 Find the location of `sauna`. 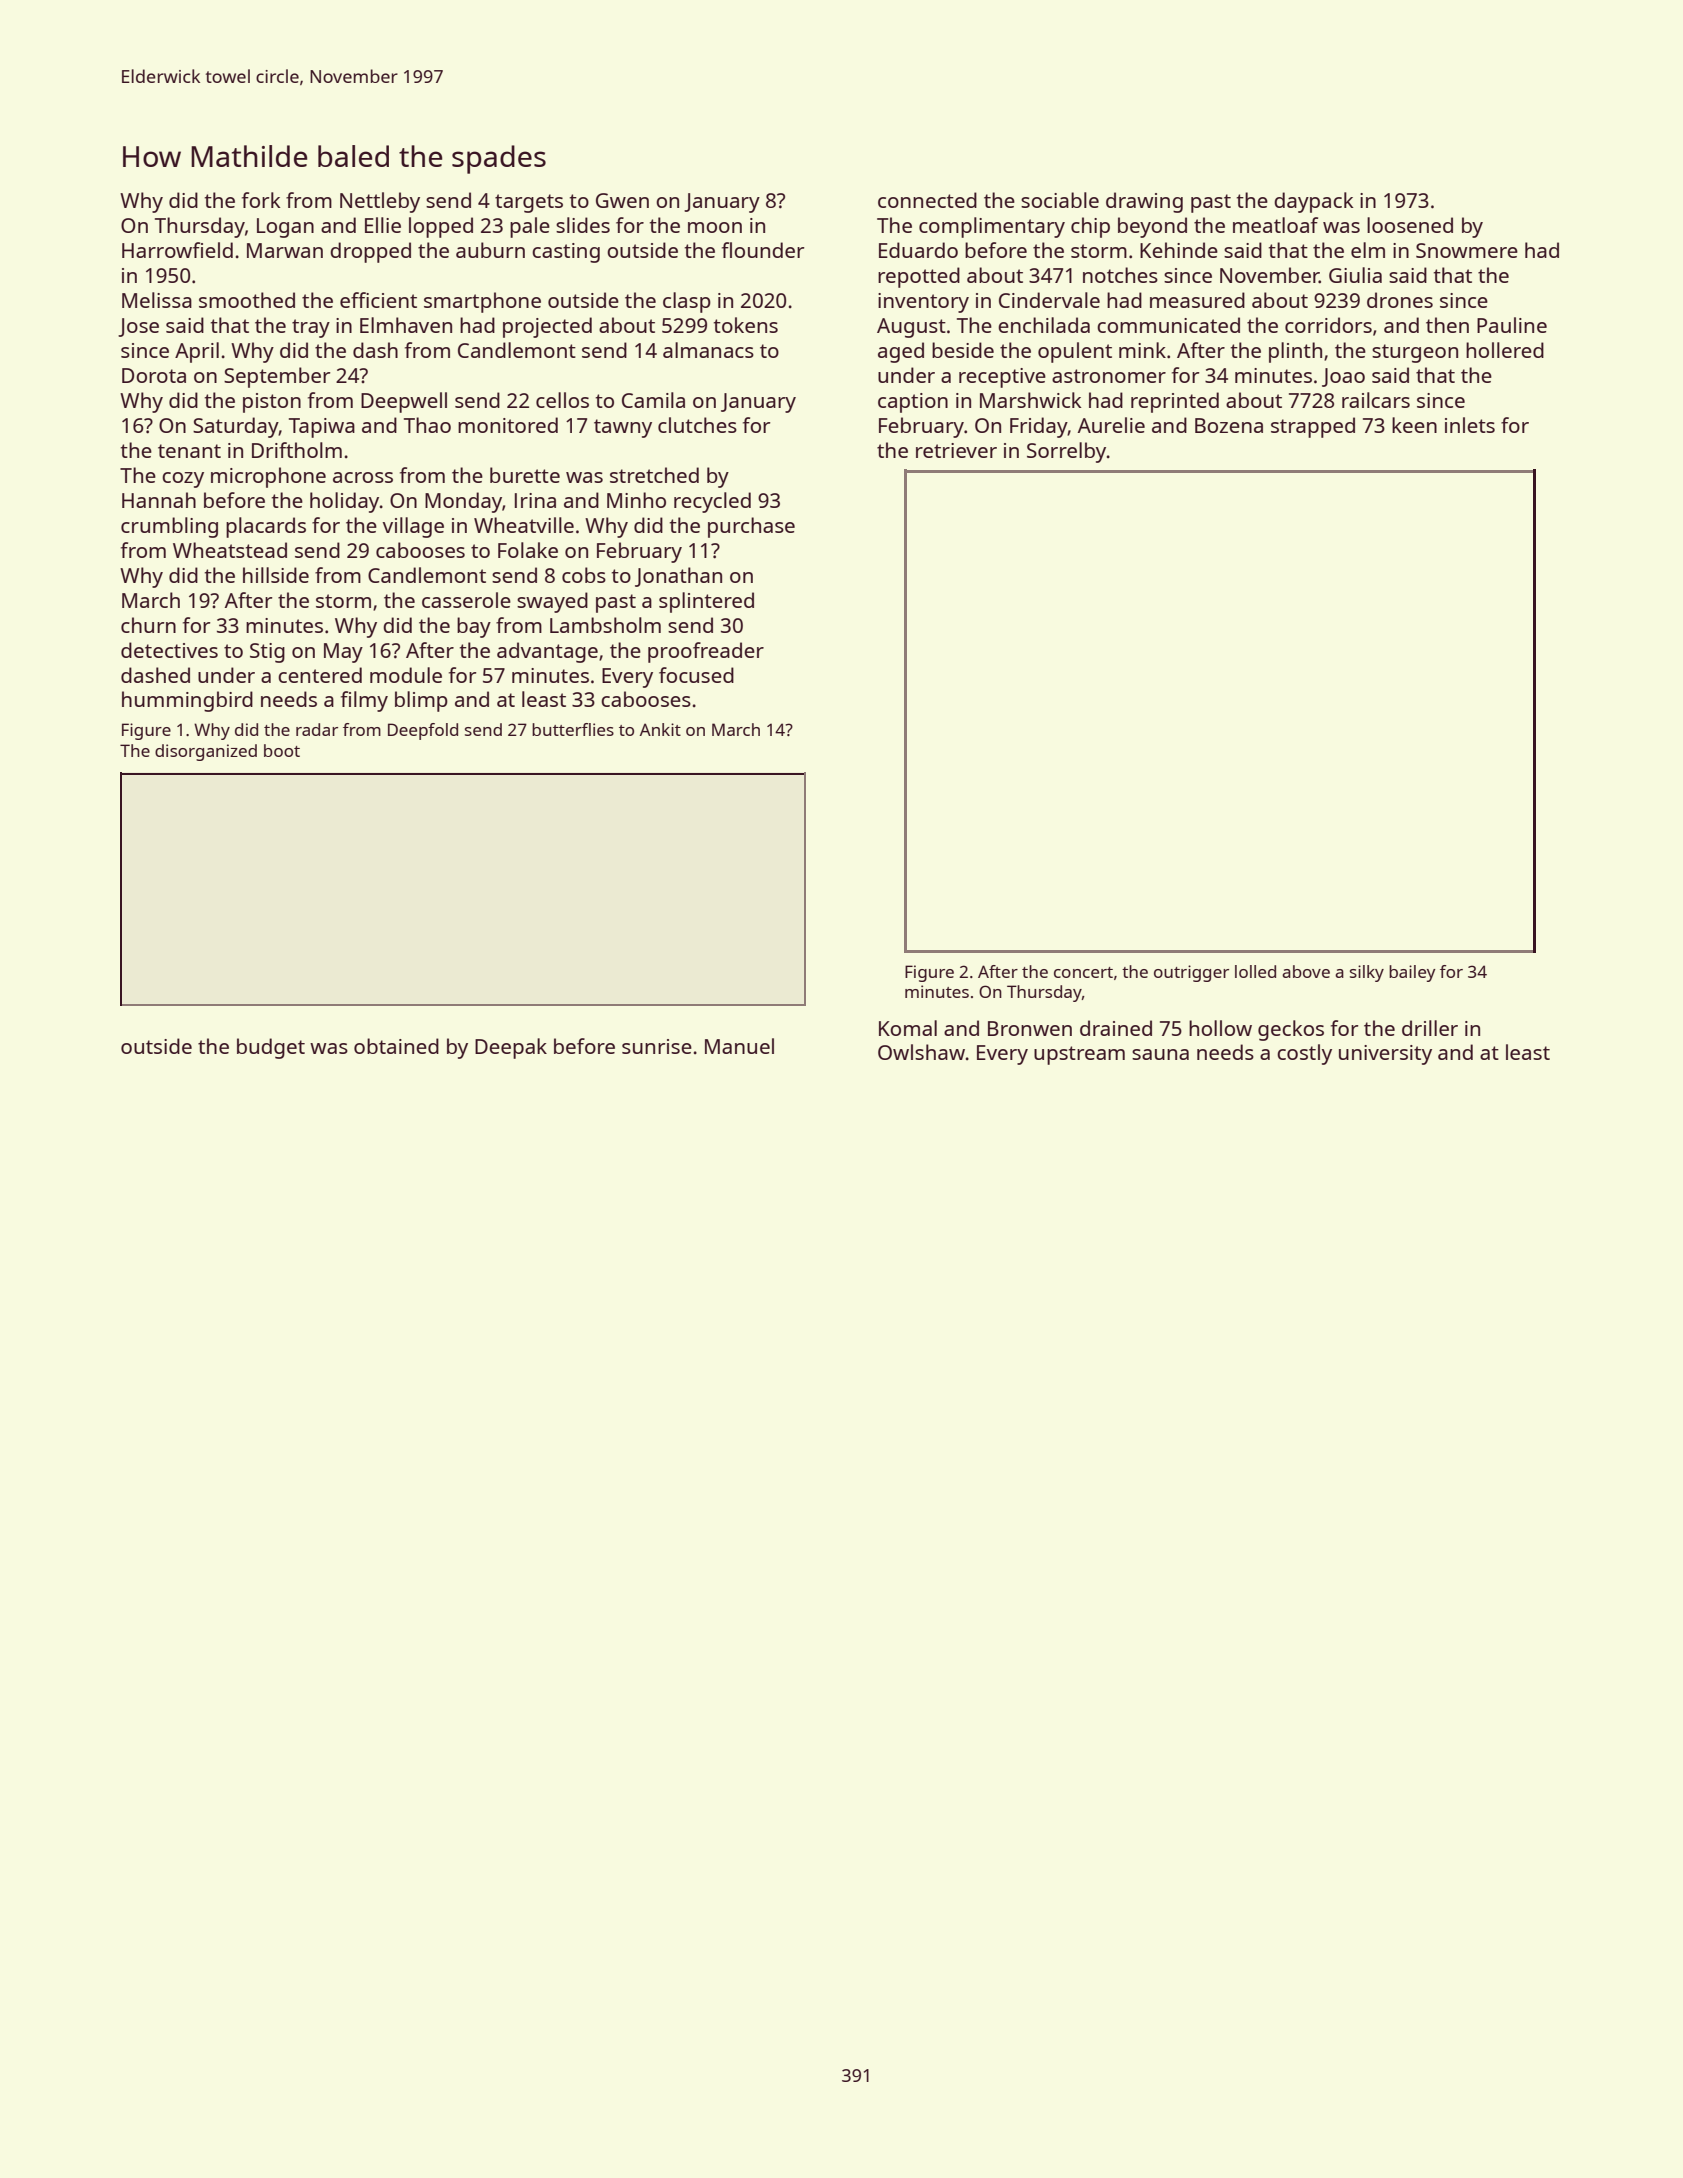

sauna is located at coordinates (1160, 1054).
